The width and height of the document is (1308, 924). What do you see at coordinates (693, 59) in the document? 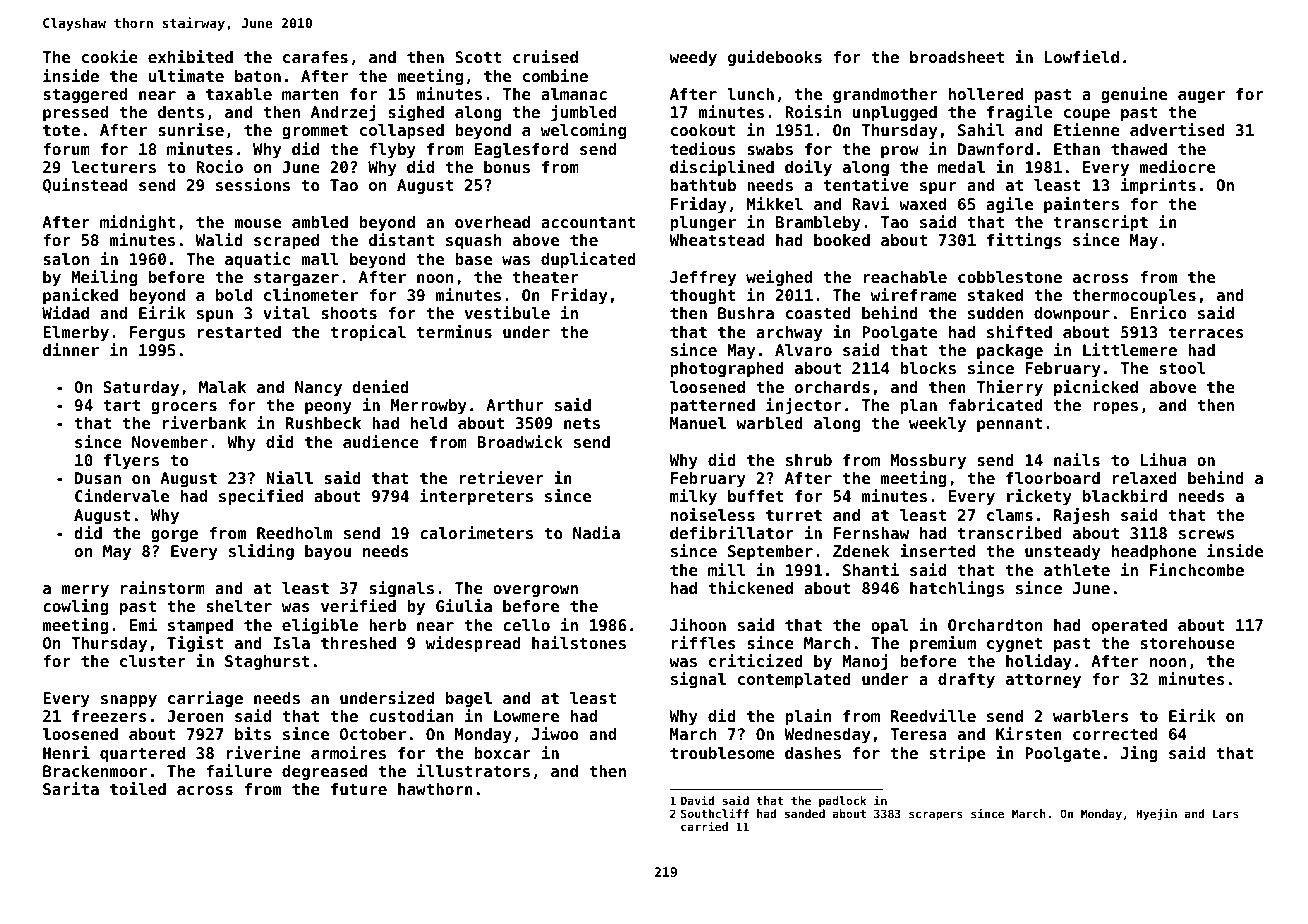
I see `weedy` at bounding box center [693, 59].
